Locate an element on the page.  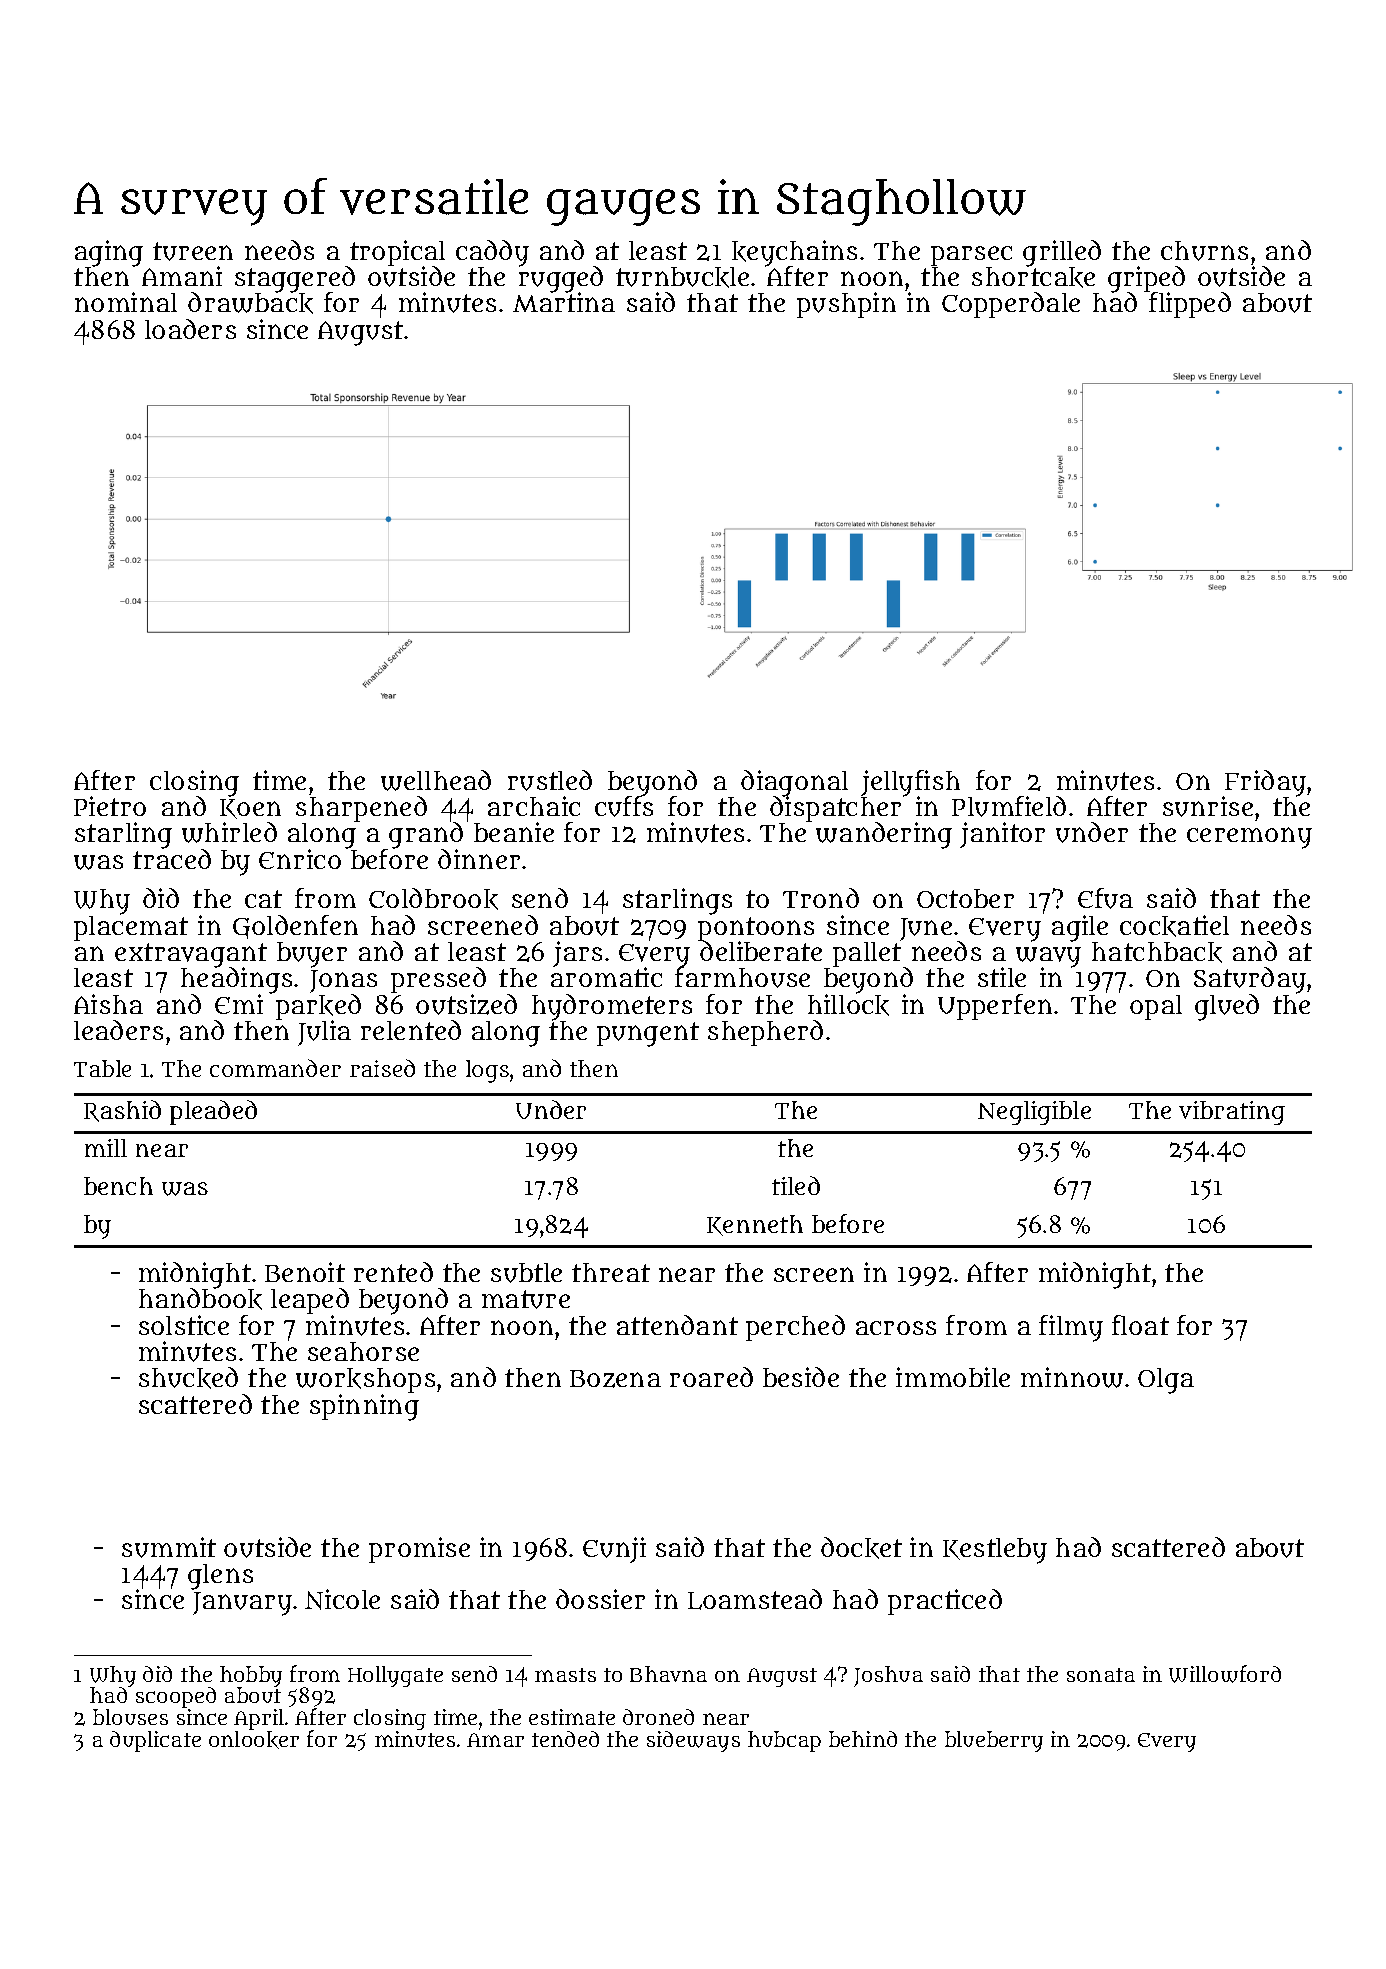
Willowford is located at coordinates (1225, 1674).
